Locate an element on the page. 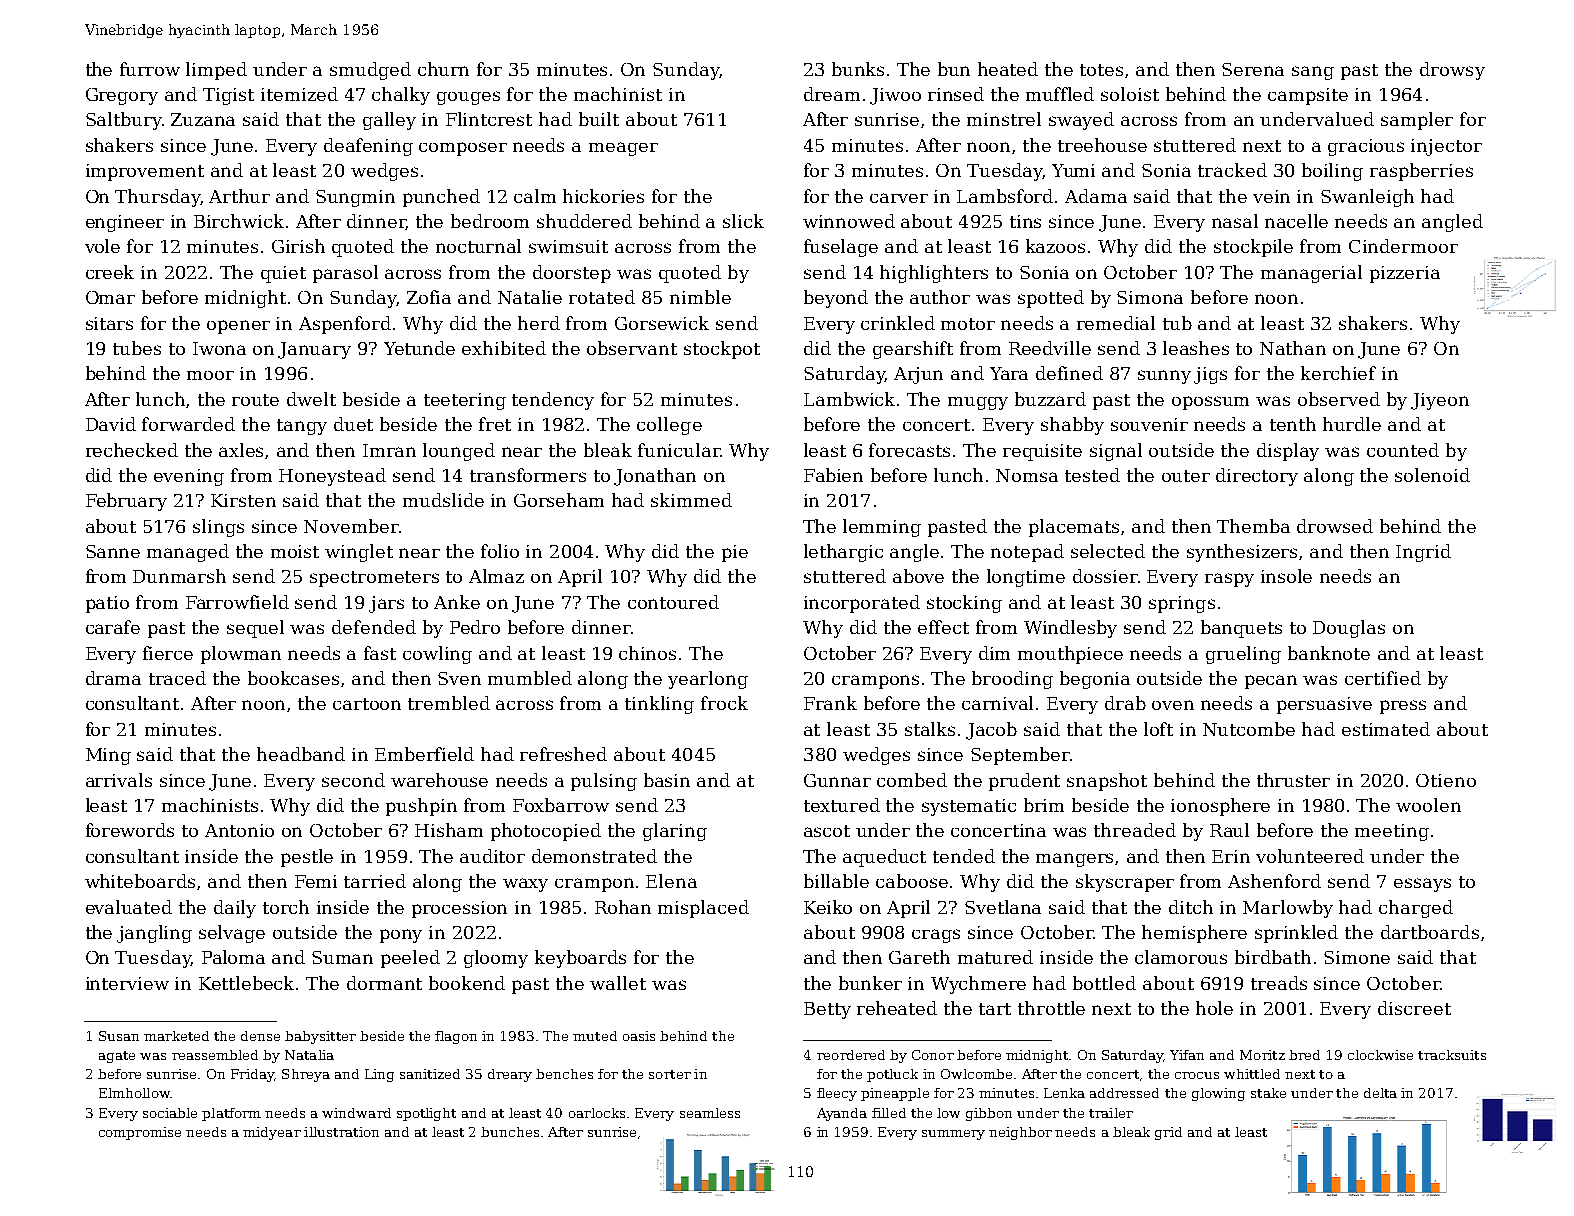 The image size is (1574, 1216). bunches is located at coordinates (510, 1132).
